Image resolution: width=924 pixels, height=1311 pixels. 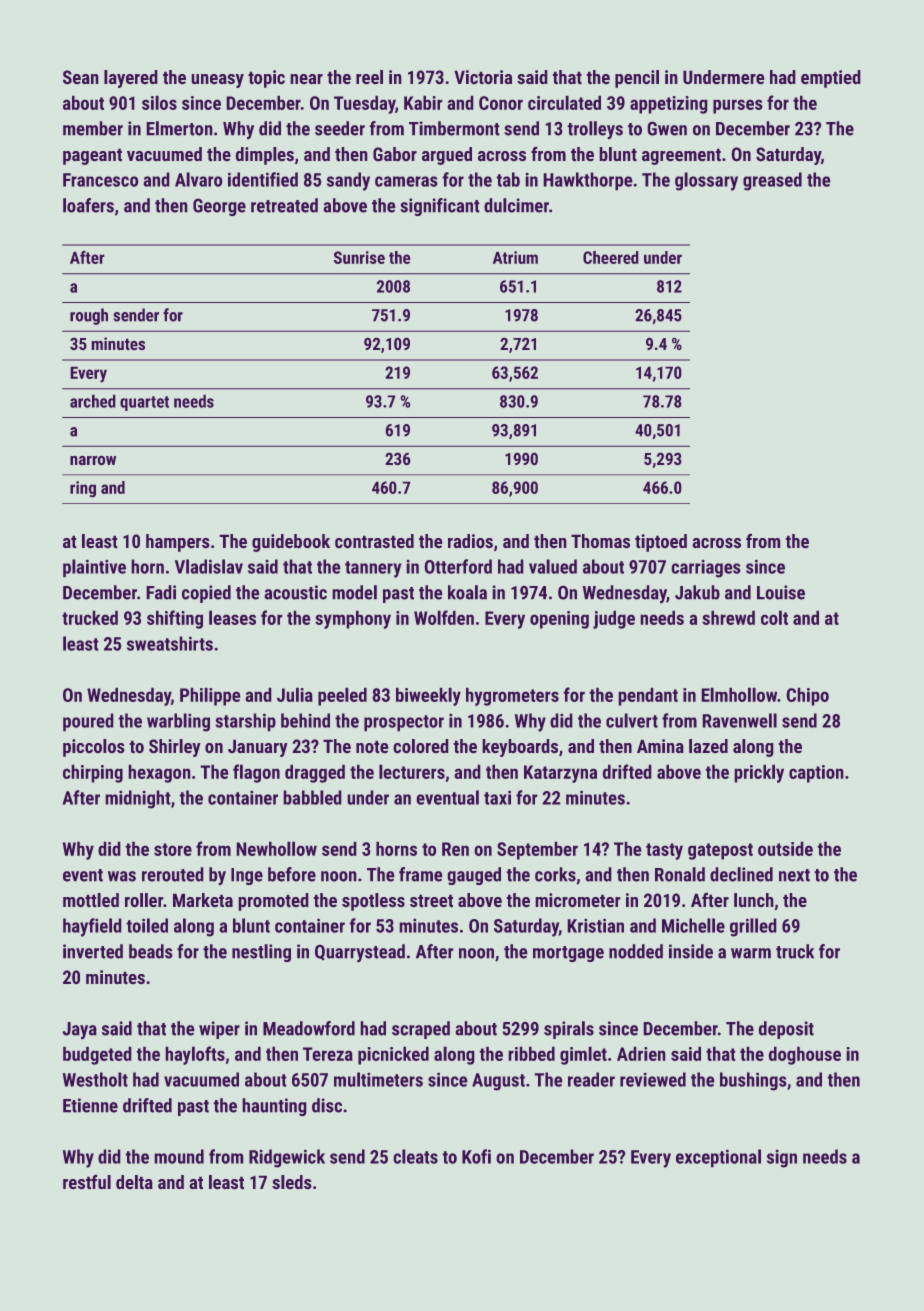 I want to click on emptied, so click(x=831, y=79).
